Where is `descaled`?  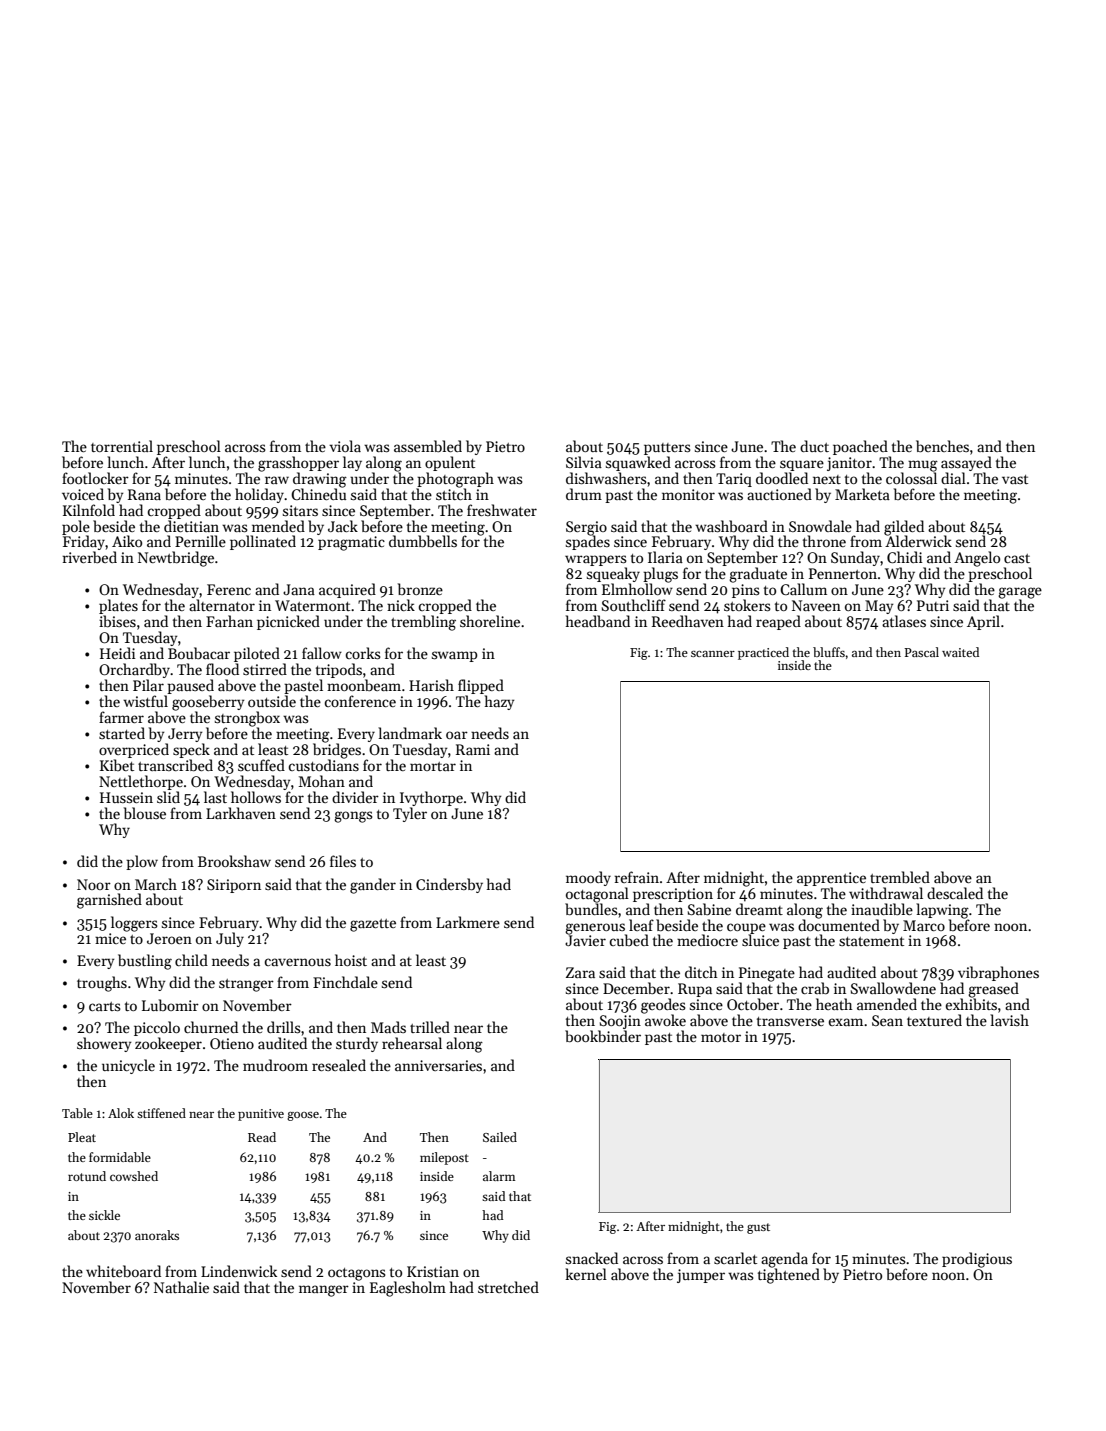
descaled is located at coordinates (955, 893).
